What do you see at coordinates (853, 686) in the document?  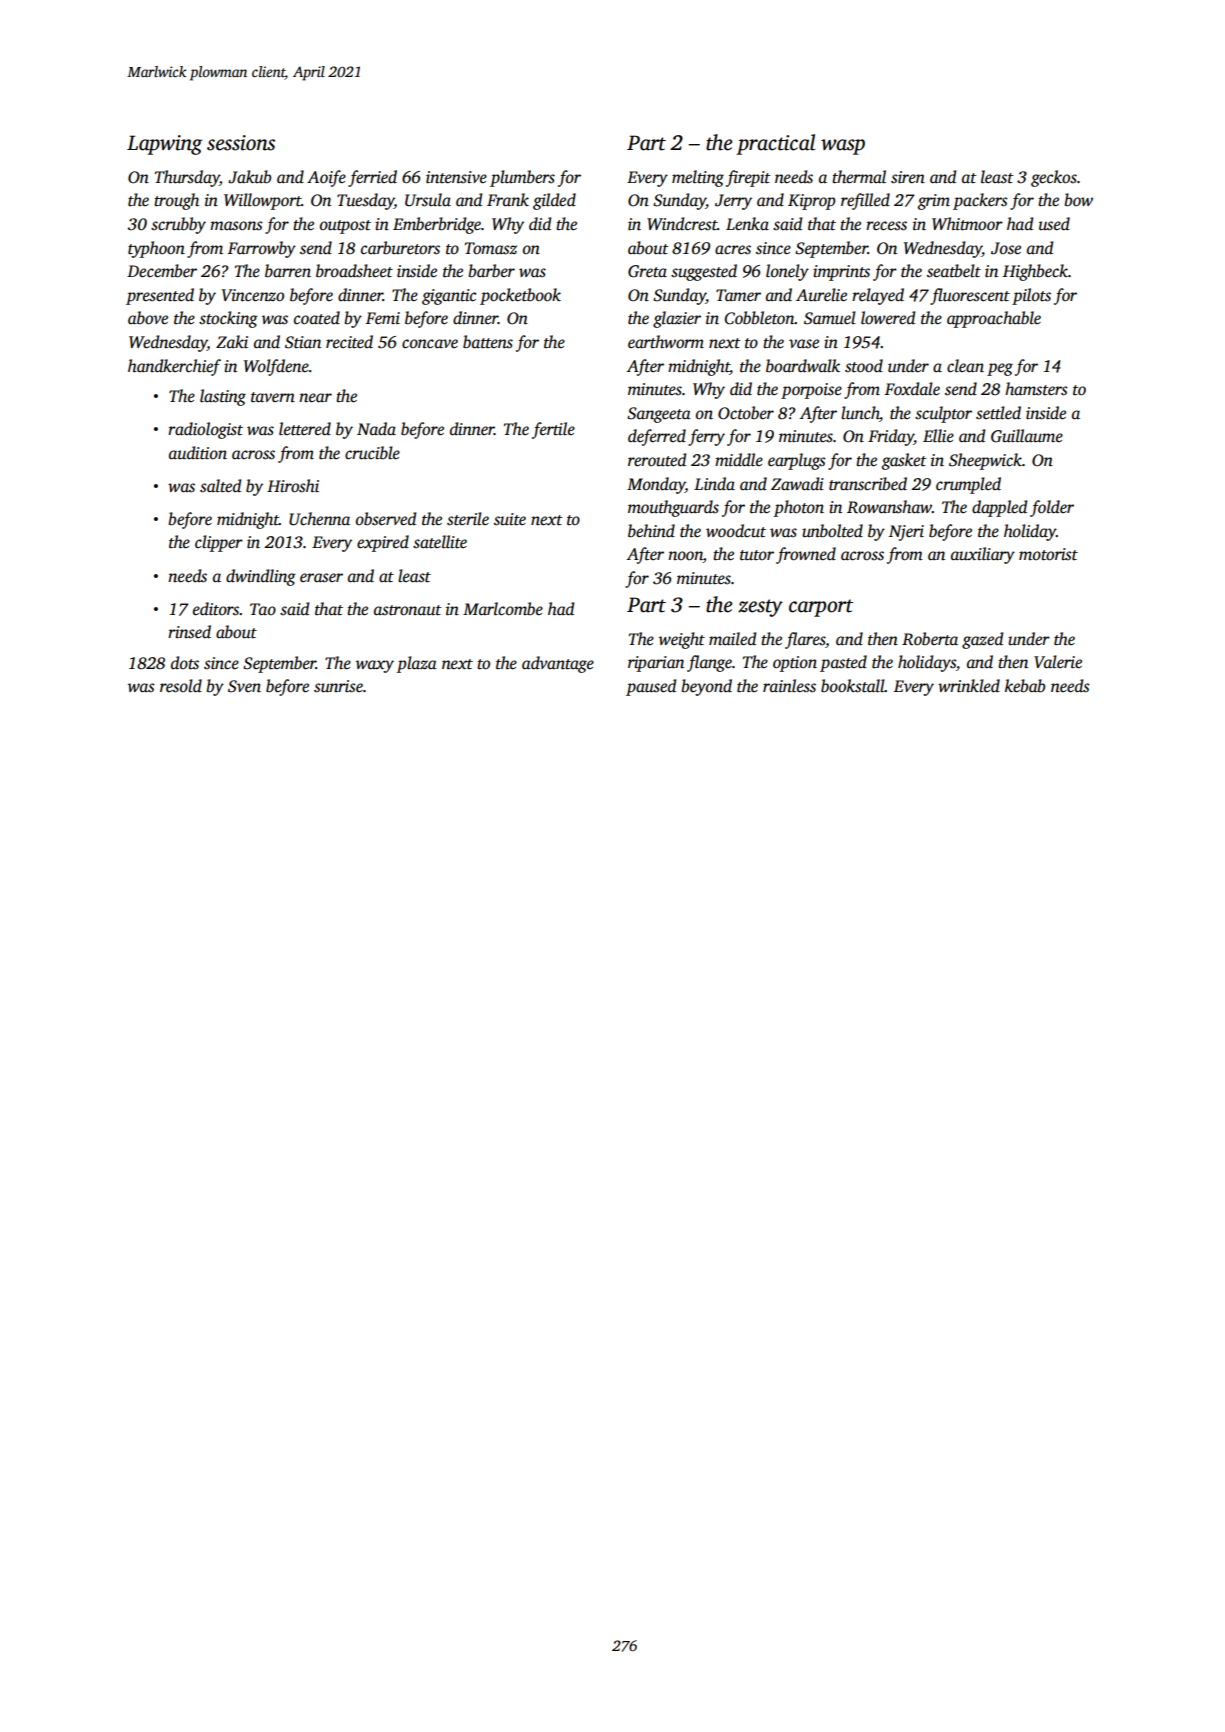 I see `bookstall` at bounding box center [853, 686].
